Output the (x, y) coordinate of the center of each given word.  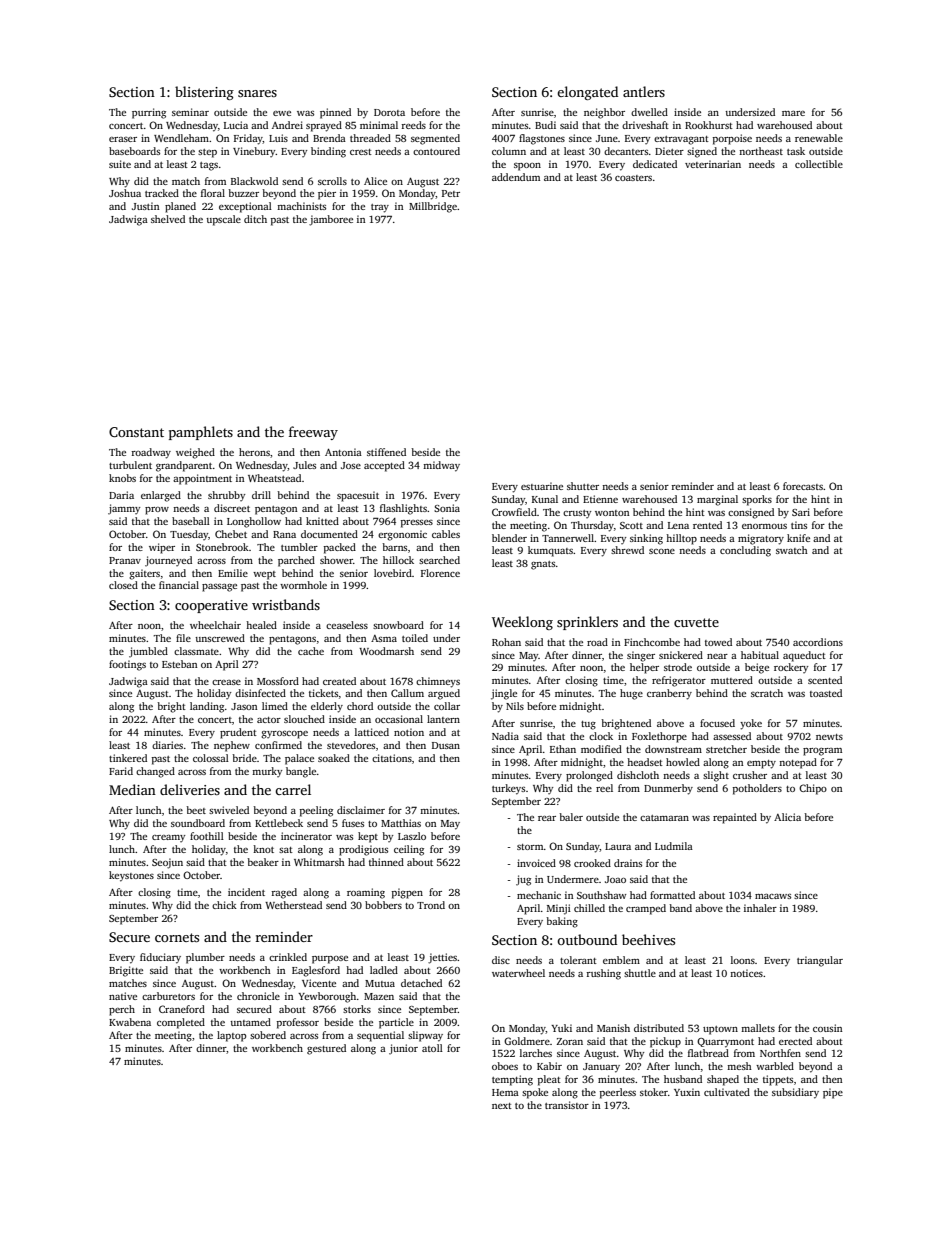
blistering (204, 93)
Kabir (549, 1066)
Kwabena (130, 1022)
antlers (644, 91)
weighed (195, 453)
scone (662, 551)
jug (523, 880)
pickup (665, 1042)
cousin (828, 1028)
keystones (131, 876)
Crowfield (514, 512)
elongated (587, 93)
